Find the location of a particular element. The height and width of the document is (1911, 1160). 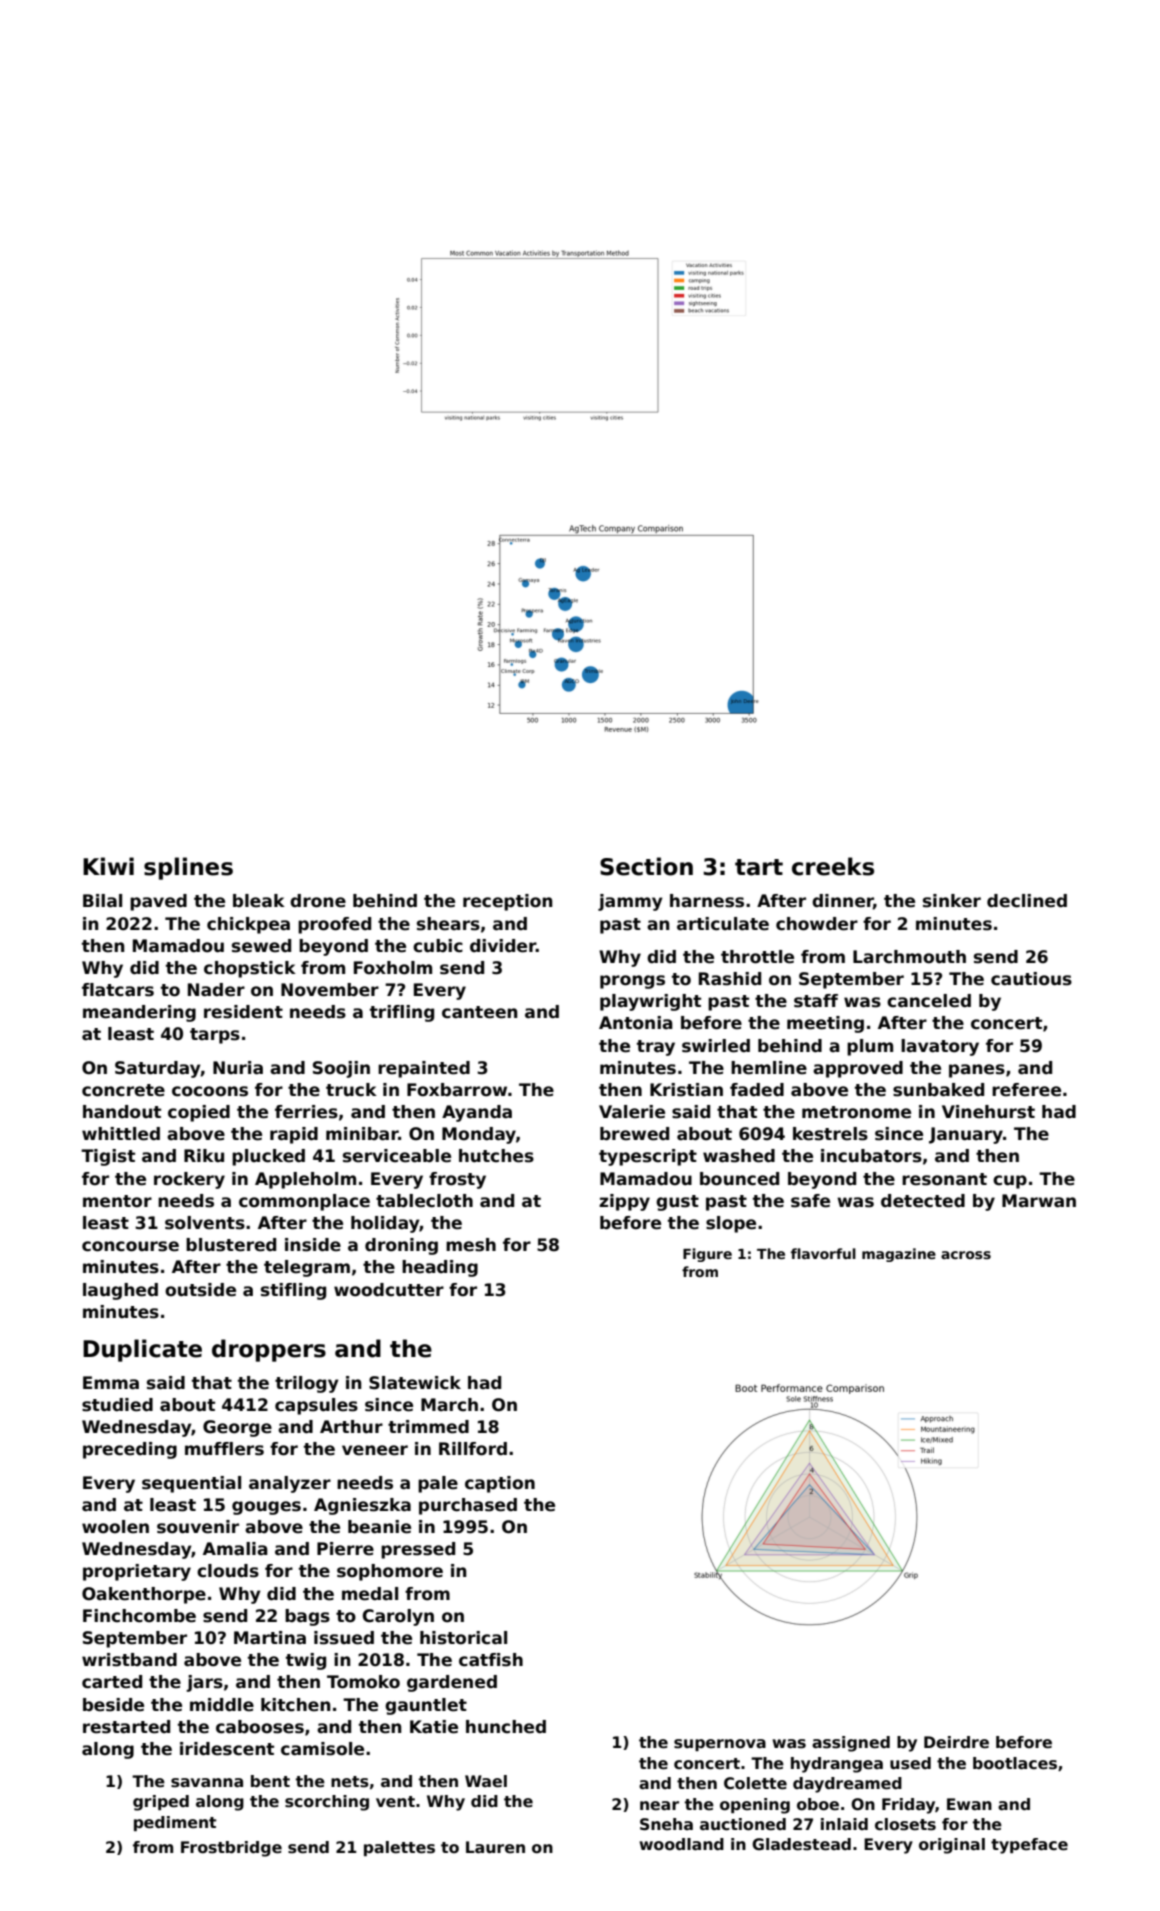

meandering is located at coordinates (139, 1013).
